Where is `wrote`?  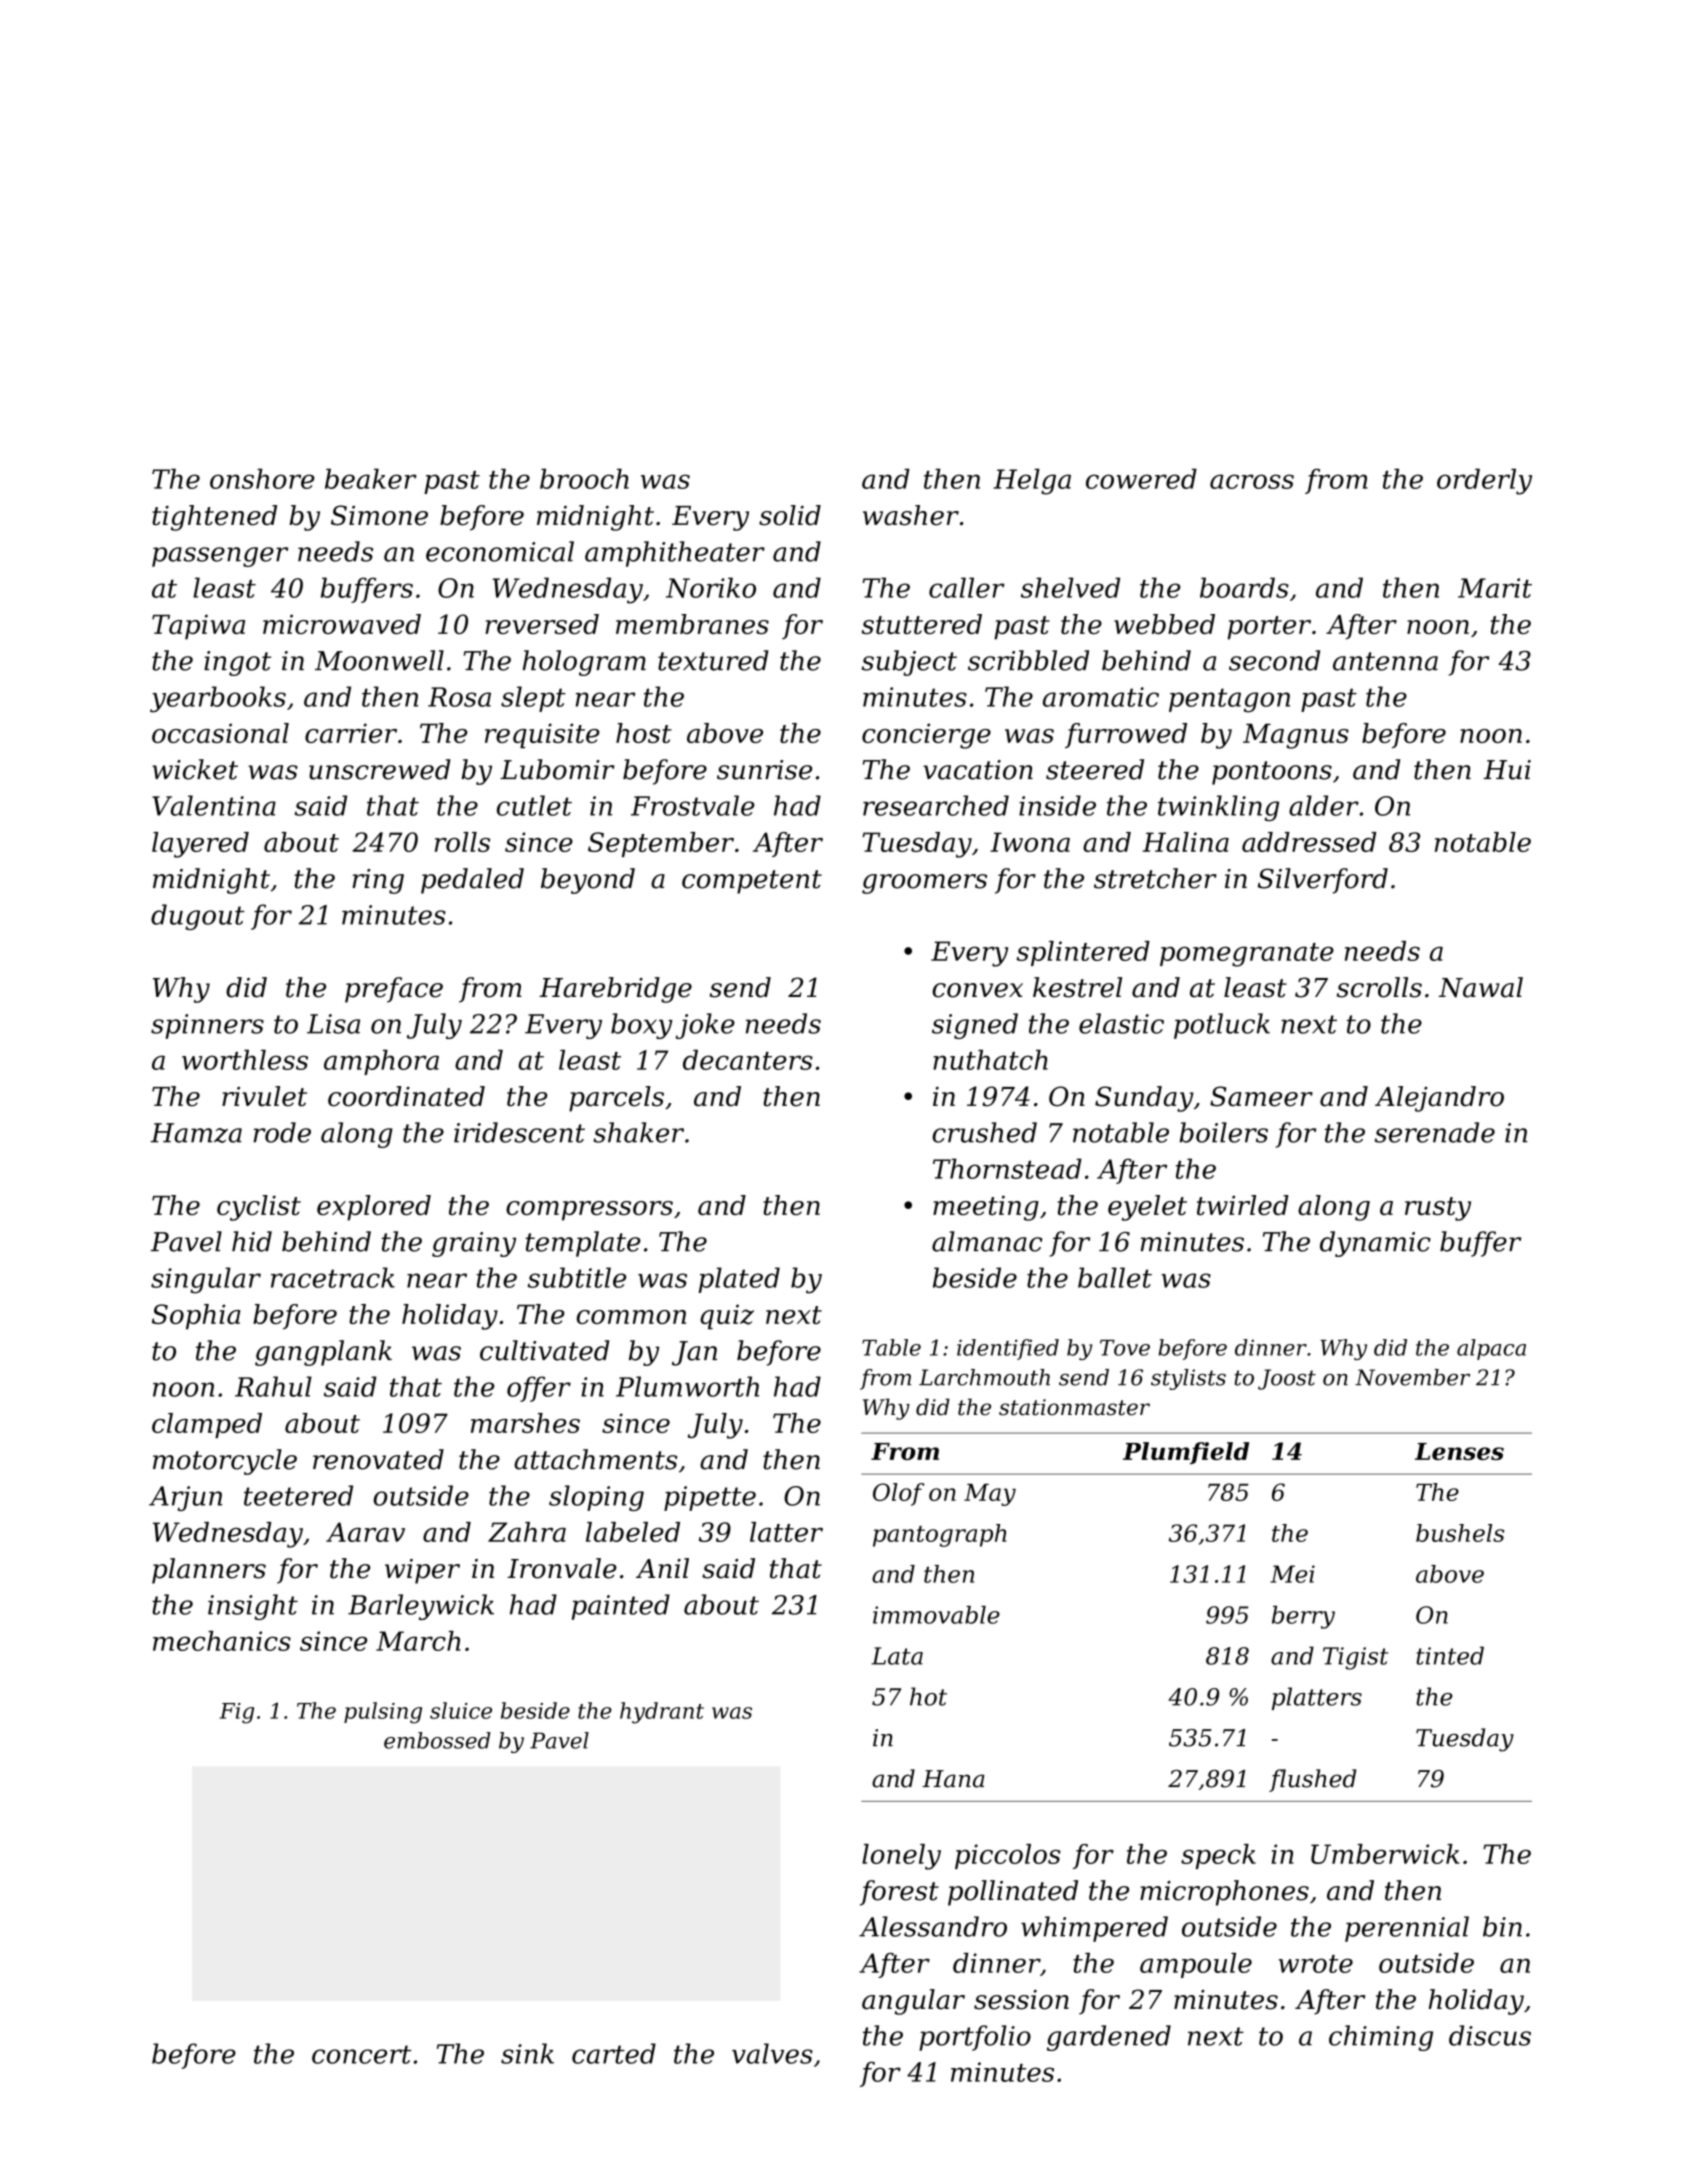
wrote is located at coordinates (1316, 1964).
